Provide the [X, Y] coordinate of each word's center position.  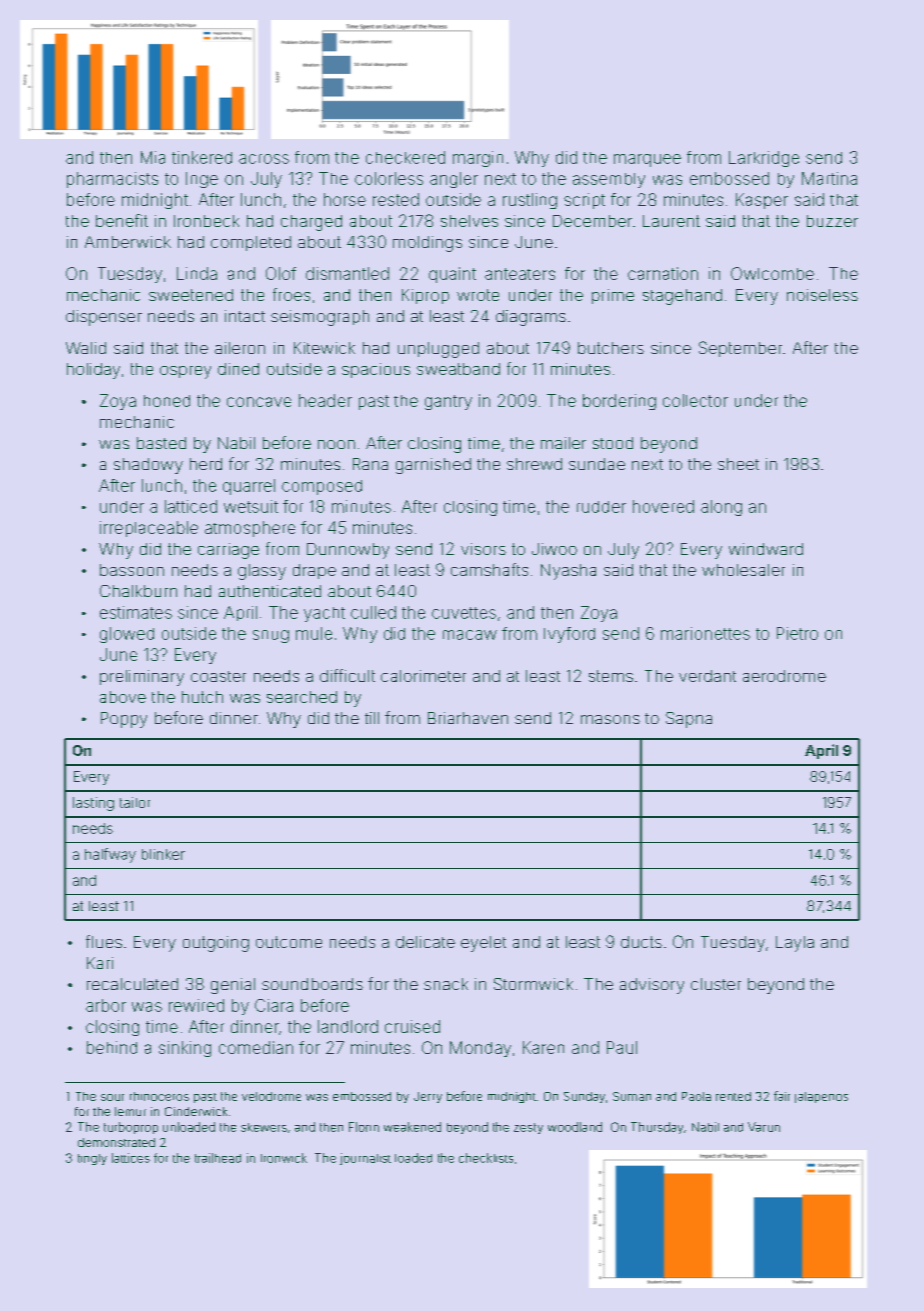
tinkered [202, 157]
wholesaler [743, 570]
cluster [716, 984]
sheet [738, 464]
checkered [405, 157]
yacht [324, 614]
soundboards [312, 984]
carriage [228, 551]
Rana [370, 464]
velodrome [271, 1096]
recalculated [132, 984]
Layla [795, 944]
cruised [412, 1026]
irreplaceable [149, 529]
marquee [647, 160]
